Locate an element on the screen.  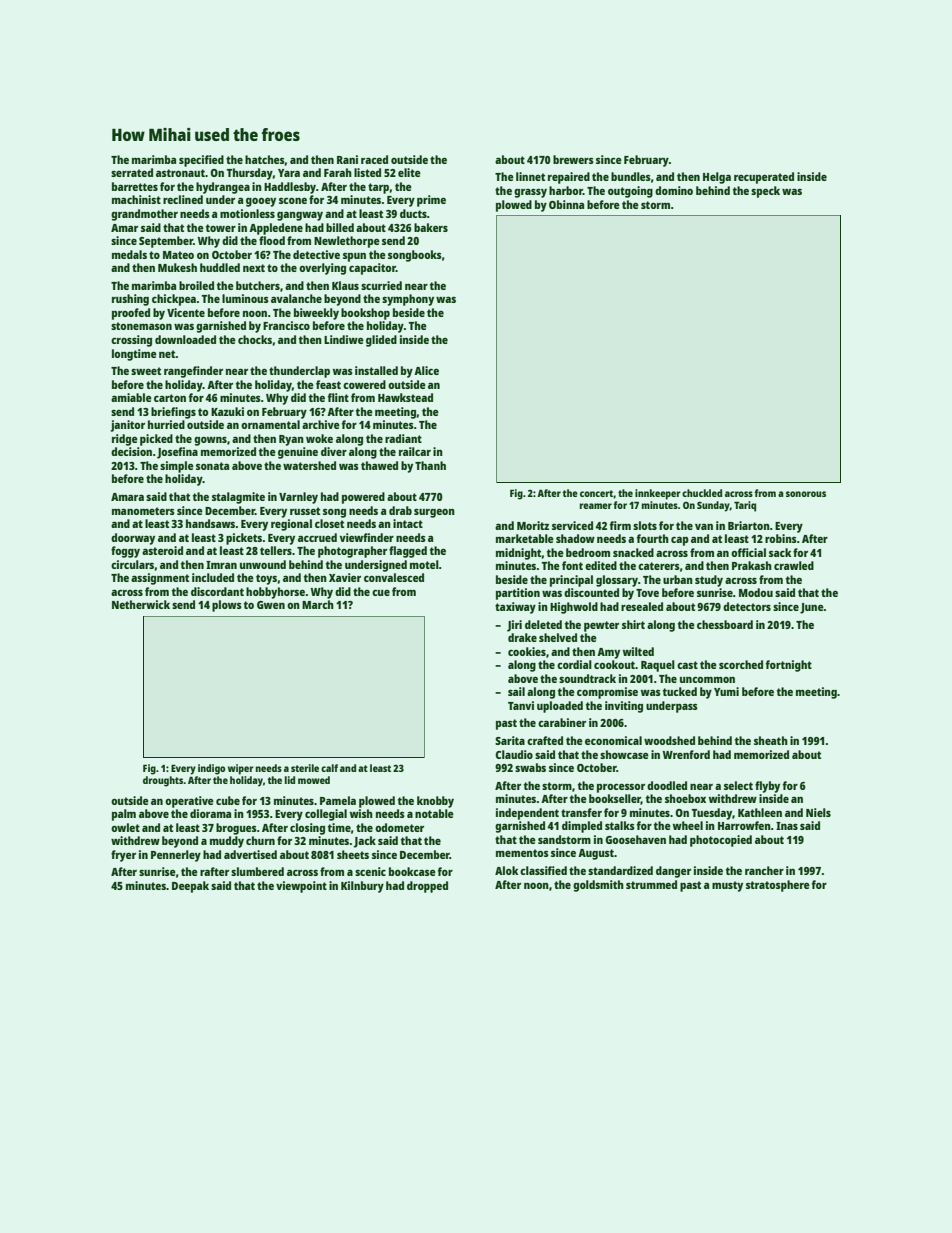
janitor is located at coordinates (128, 426).
